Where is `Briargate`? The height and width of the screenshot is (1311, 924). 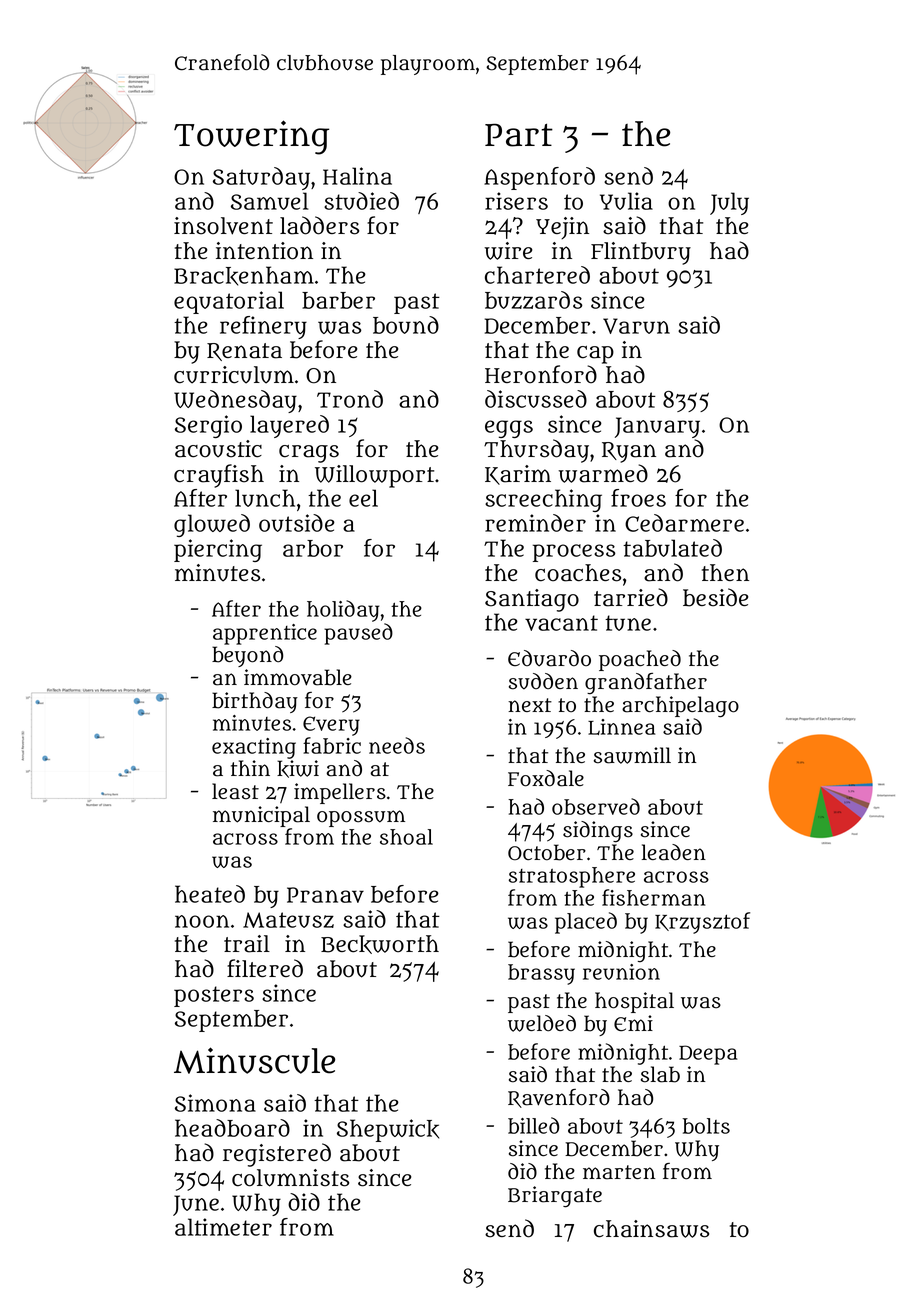 Briargate is located at coordinates (555, 1197).
